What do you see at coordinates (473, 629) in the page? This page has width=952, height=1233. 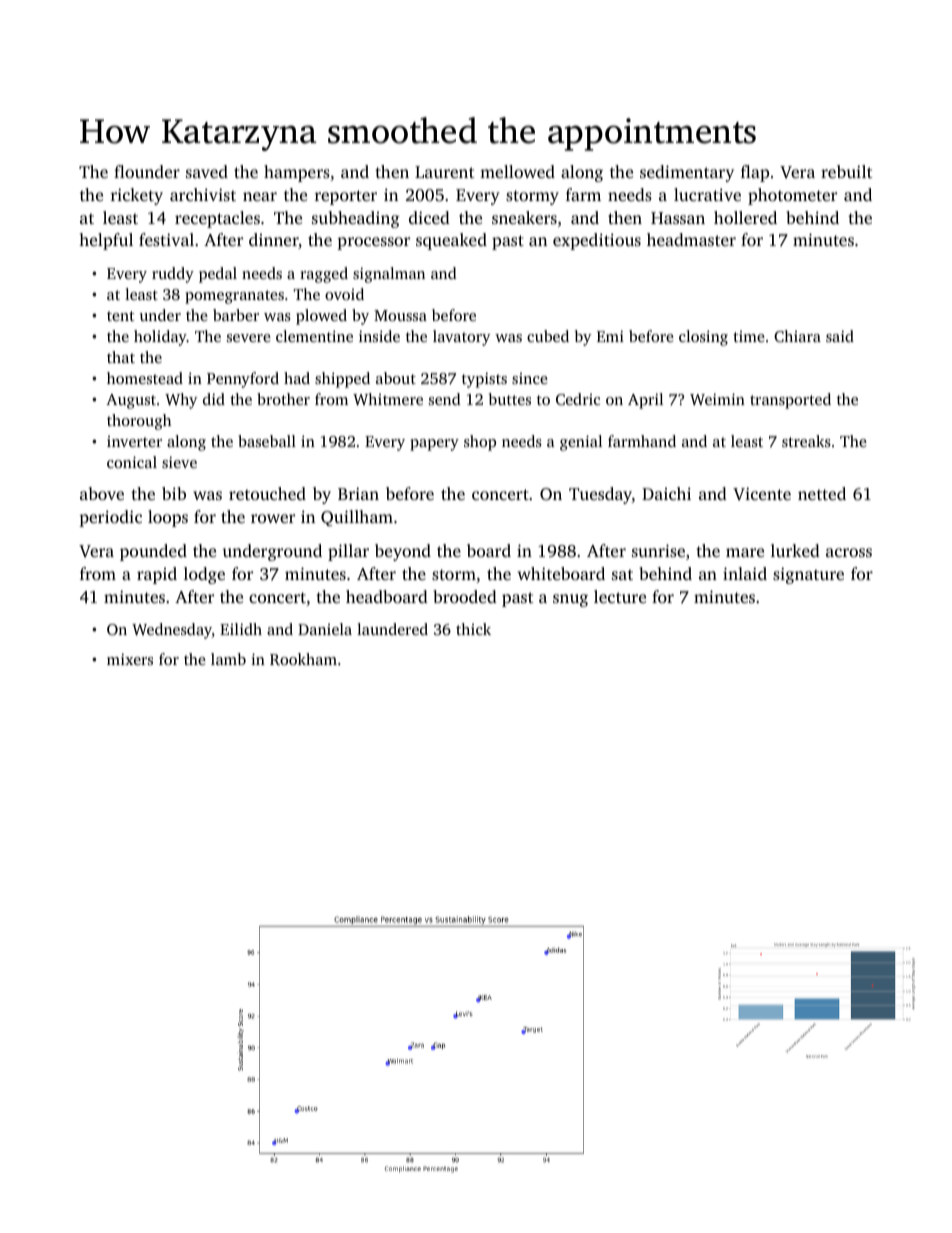 I see `thick` at bounding box center [473, 629].
